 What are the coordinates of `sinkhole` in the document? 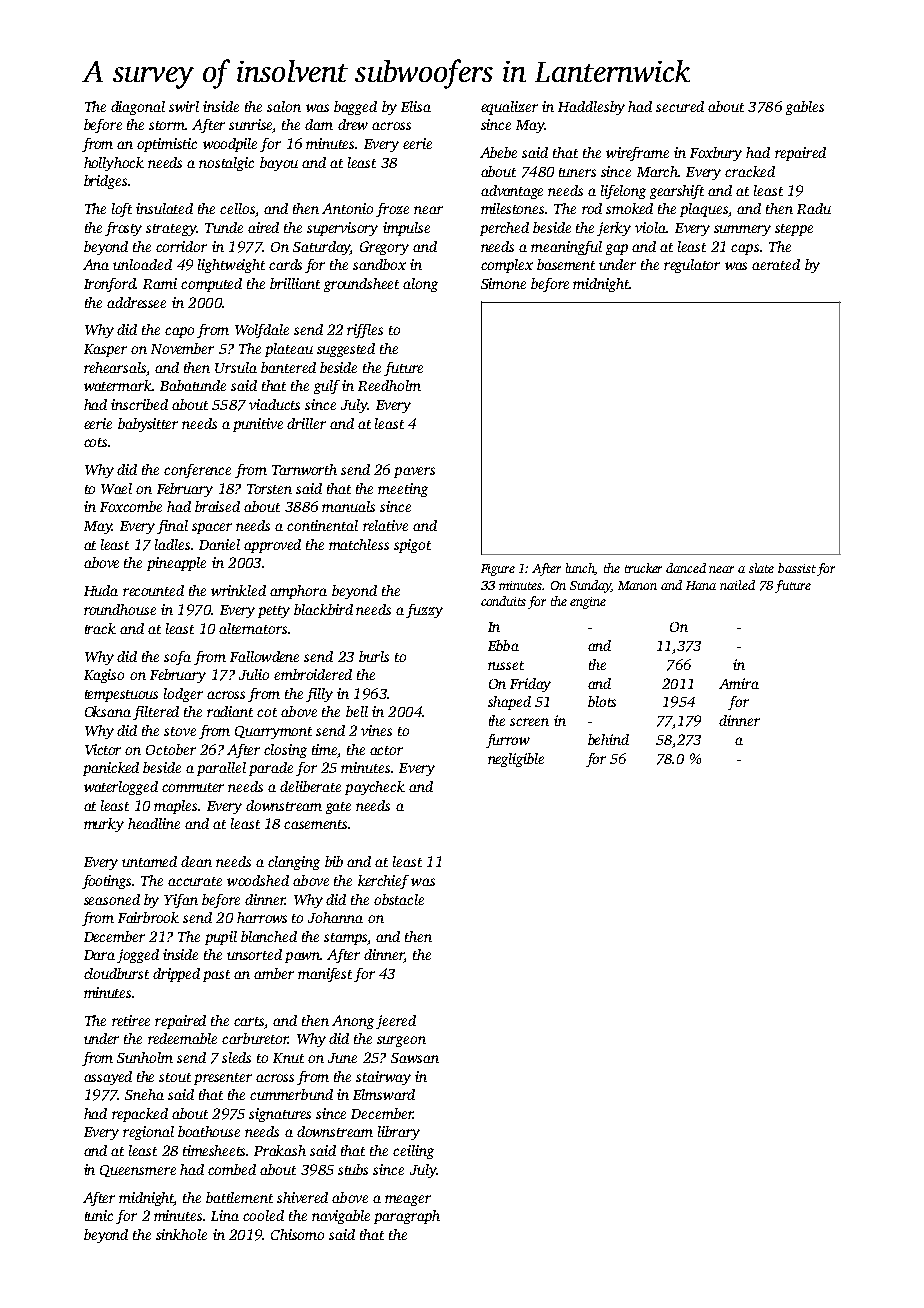 It's located at (181, 1234).
